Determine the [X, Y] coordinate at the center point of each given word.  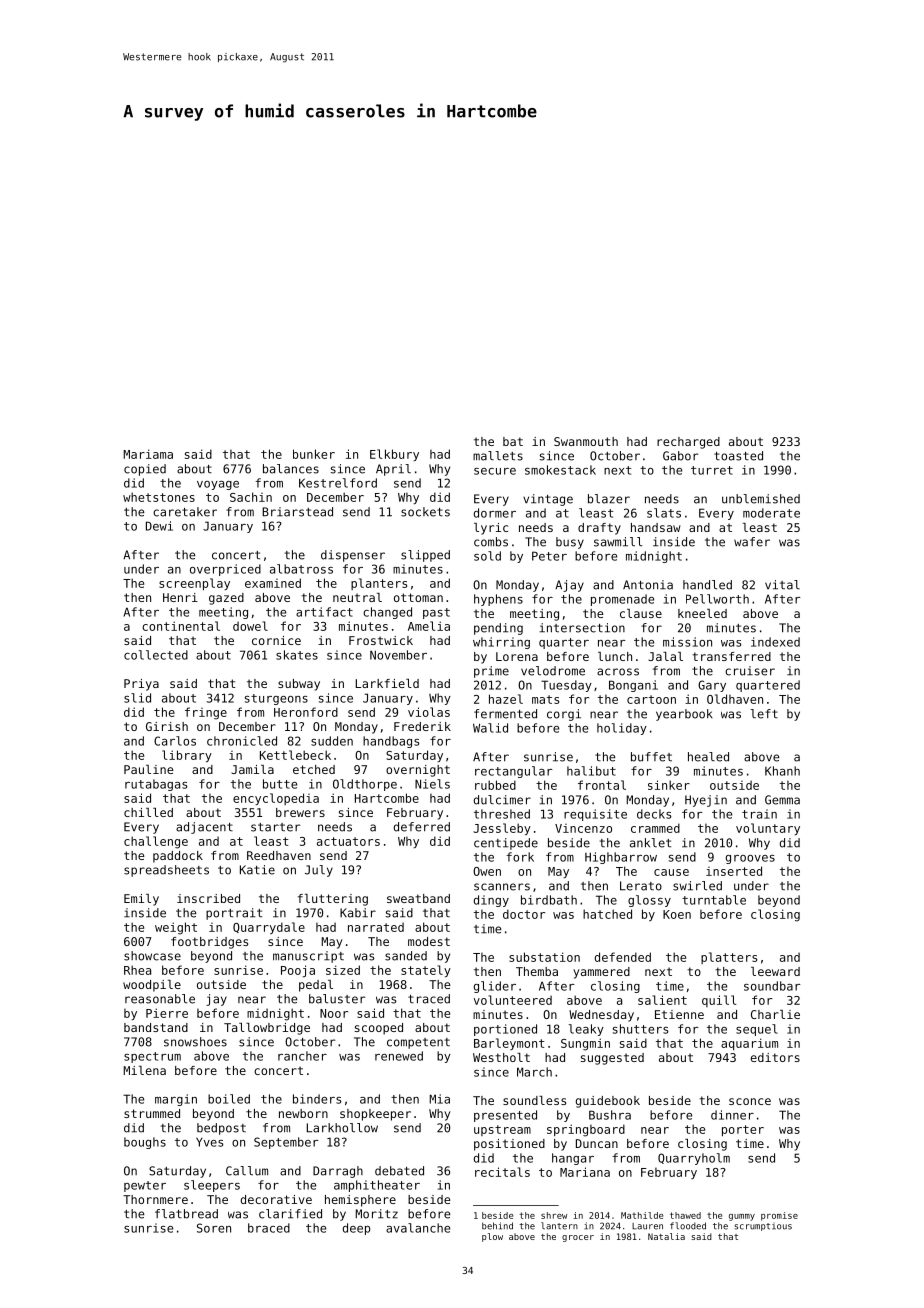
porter [743, 1130]
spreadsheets [166, 871]
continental [181, 626]
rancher [302, 1056]
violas [429, 712]
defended [622, 957]
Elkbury [394, 455]
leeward [775, 971]
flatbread [186, 1214]
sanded [406, 956]
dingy [491, 901]
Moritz [376, 1214]
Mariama [148, 454]
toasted [738, 456]
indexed [775, 642]
